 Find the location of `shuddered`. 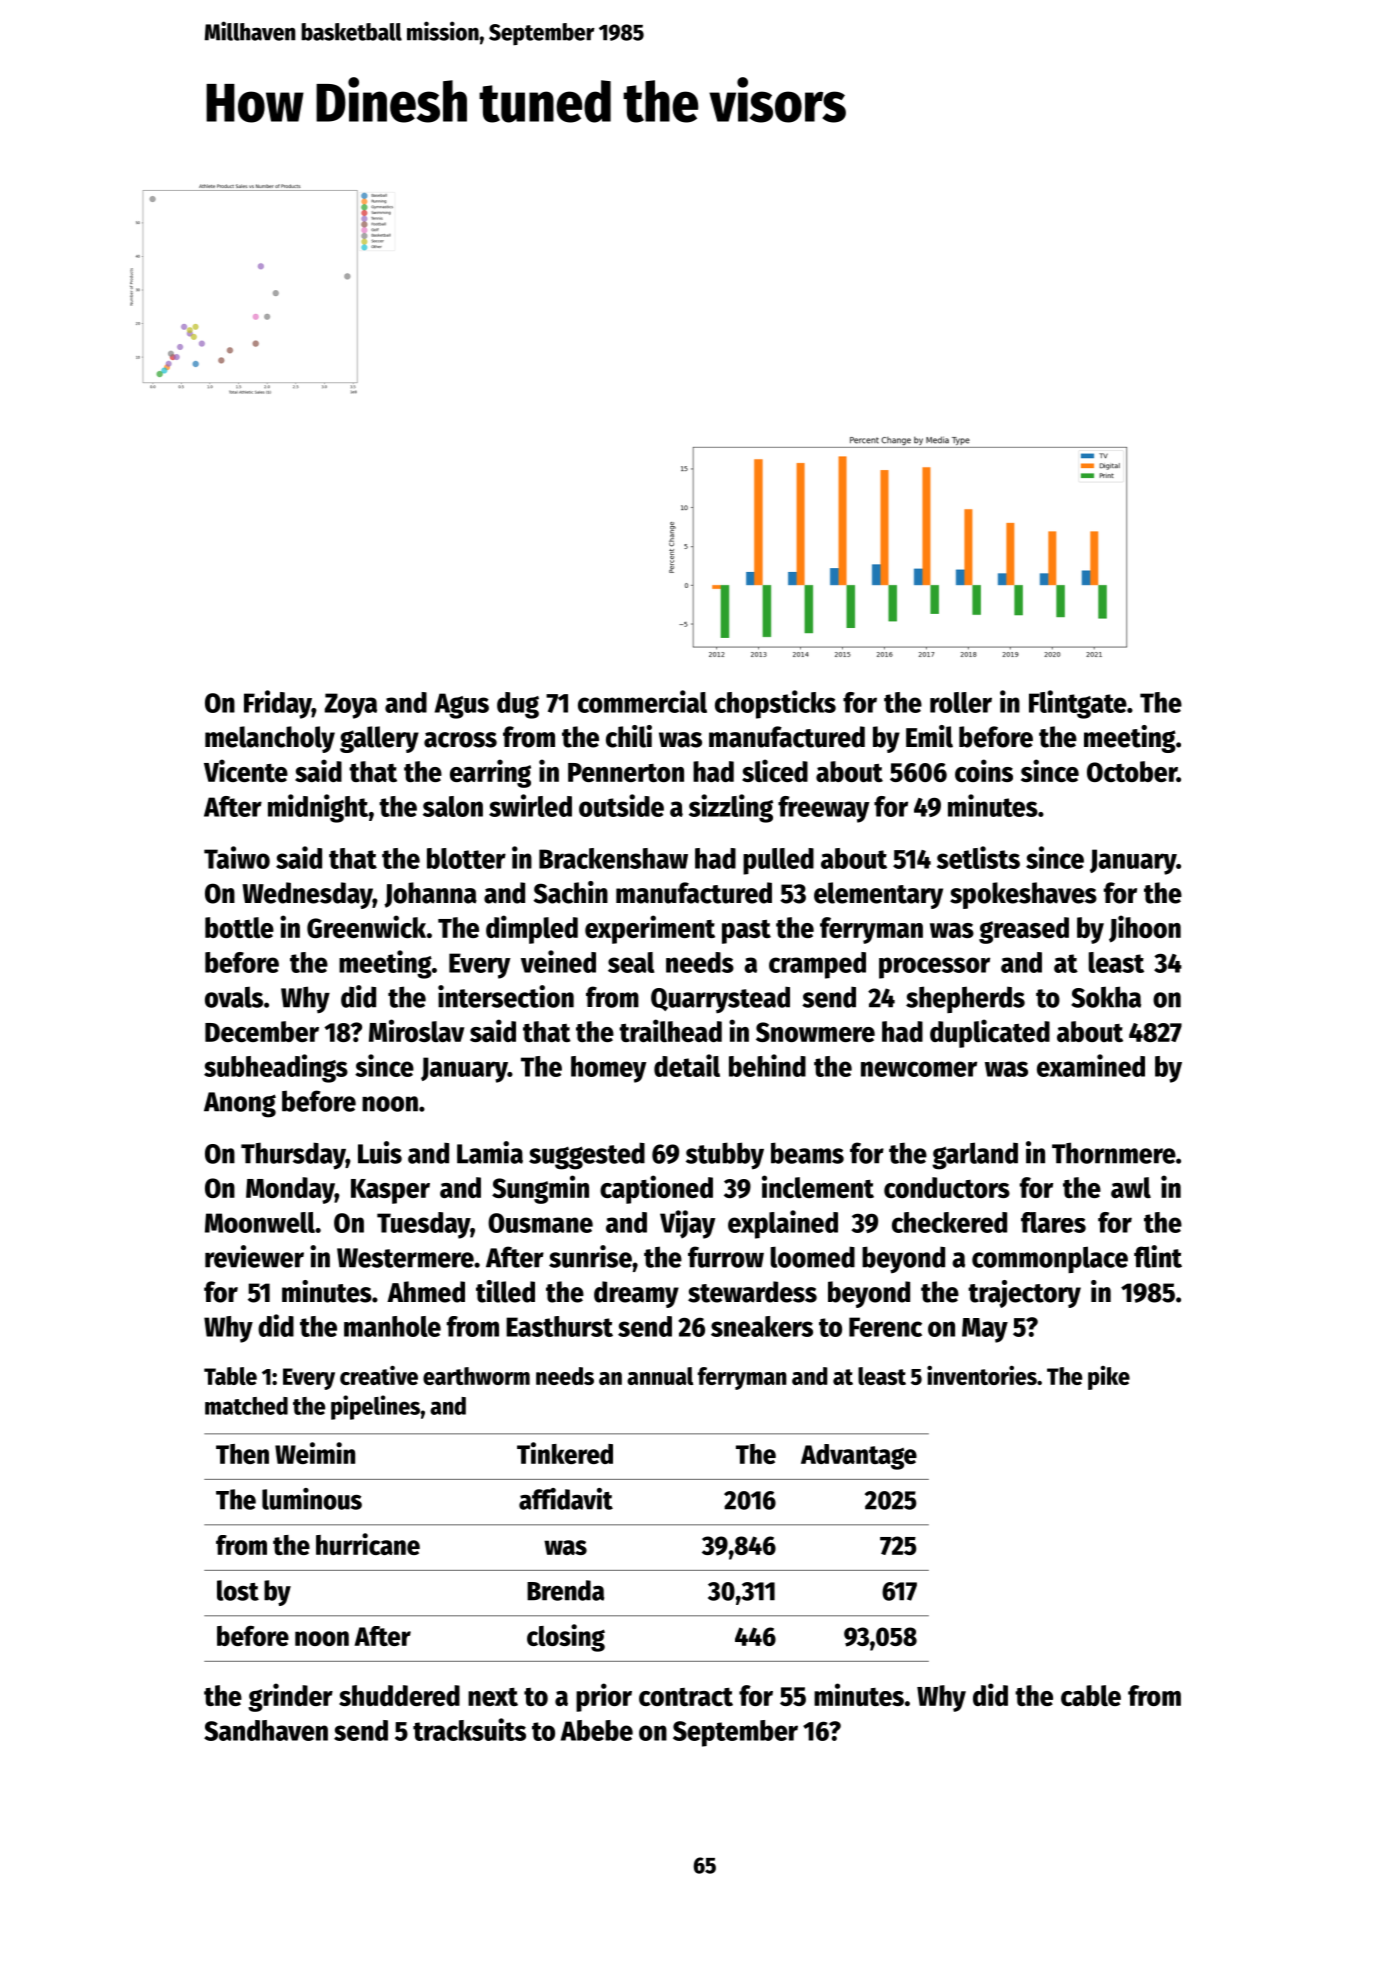

shuddered is located at coordinates (399, 1695).
